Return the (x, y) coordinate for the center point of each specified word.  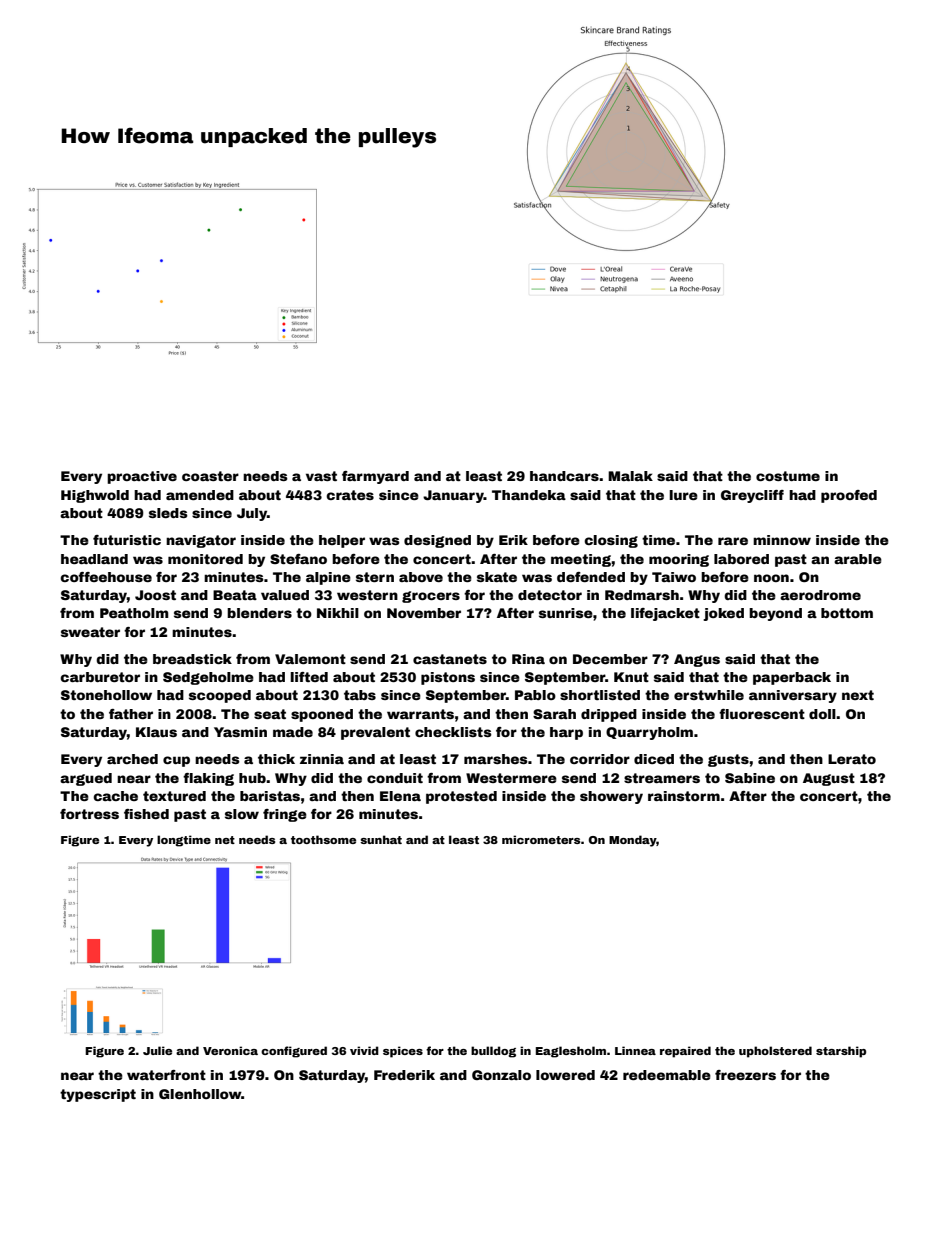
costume (788, 476)
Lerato (852, 759)
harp (566, 733)
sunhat (381, 839)
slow (242, 814)
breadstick (192, 659)
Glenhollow (200, 1094)
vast (321, 476)
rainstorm (684, 796)
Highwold (95, 496)
